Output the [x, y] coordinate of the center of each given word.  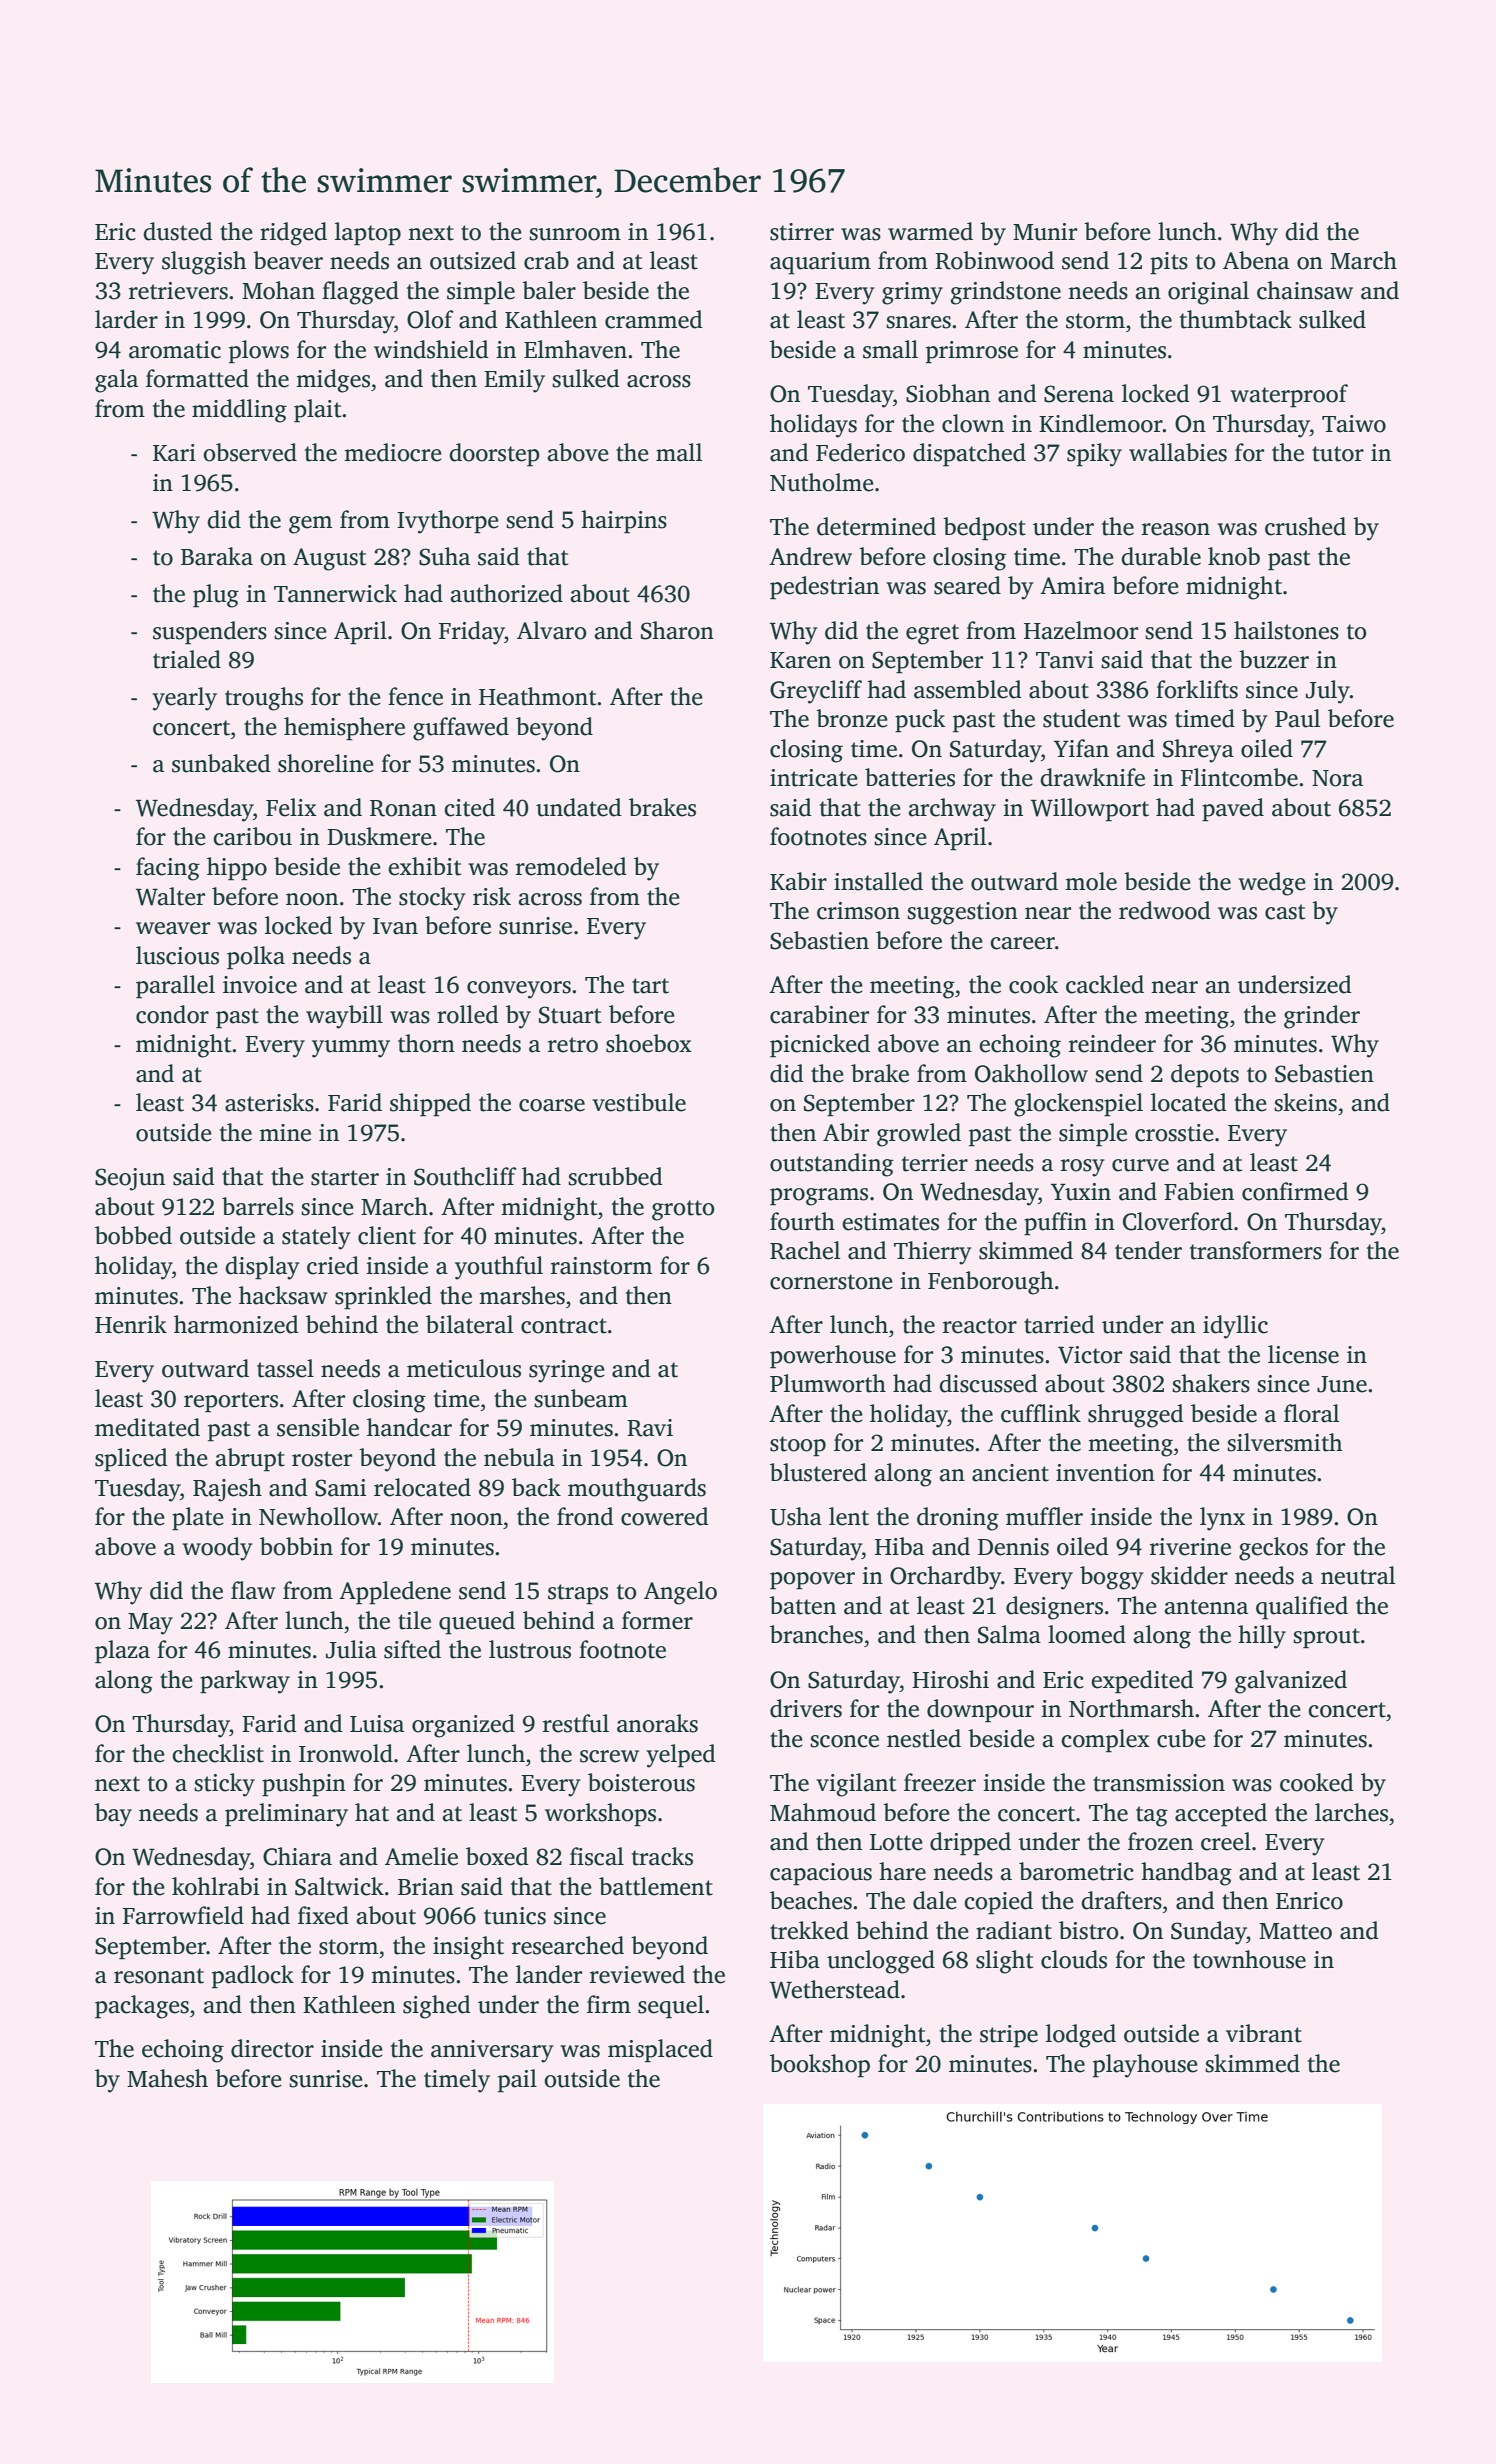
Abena [1256, 260]
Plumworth [828, 1383]
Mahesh [167, 2078]
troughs [264, 699]
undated [579, 807]
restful [576, 1723]
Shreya [1198, 751]
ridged [293, 234]
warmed [930, 231]
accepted [1221, 1815]
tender [1148, 1250]
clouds [1074, 1959]
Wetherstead [835, 1989]
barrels [258, 1206]
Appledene [395, 1593]
